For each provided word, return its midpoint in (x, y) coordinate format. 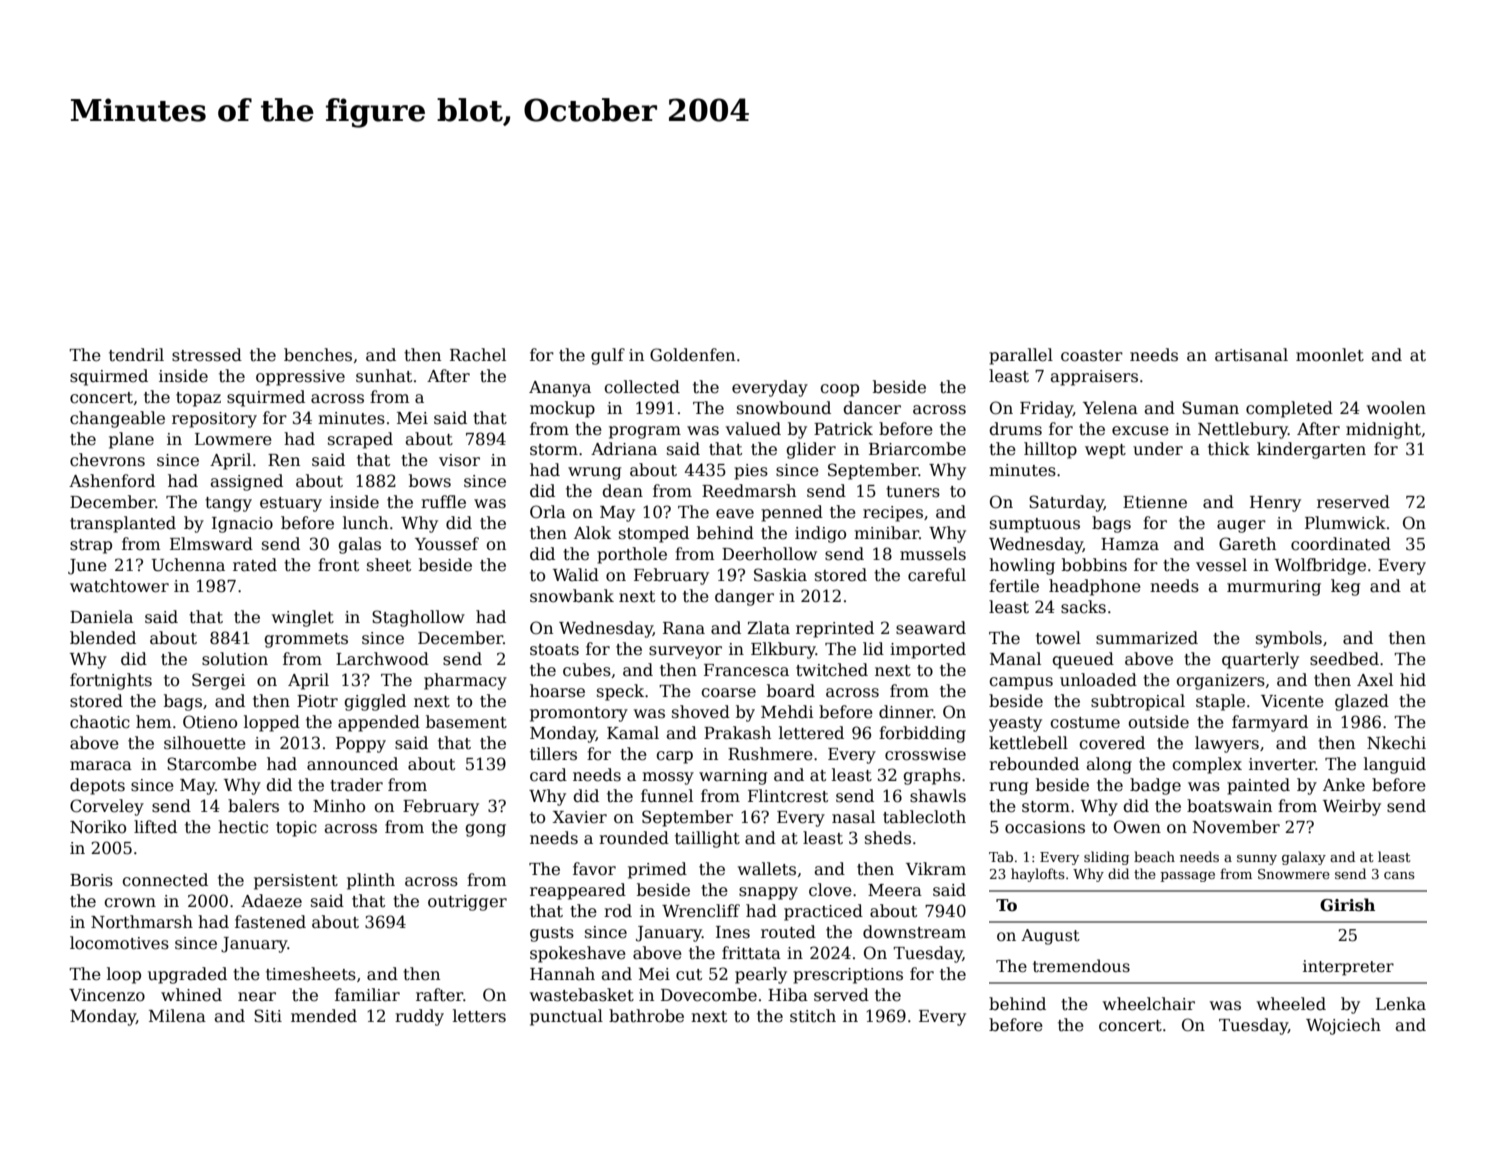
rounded (634, 838)
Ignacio (242, 525)
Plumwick (1345, 522)
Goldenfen (692, 355)
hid (1413, 679)
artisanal (1251, 355)
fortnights (111, 681)
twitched (832, 670)
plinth (371, 881)
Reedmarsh (749, 491)
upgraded (187, 975)
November (1236, 827)
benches (318, 355)
